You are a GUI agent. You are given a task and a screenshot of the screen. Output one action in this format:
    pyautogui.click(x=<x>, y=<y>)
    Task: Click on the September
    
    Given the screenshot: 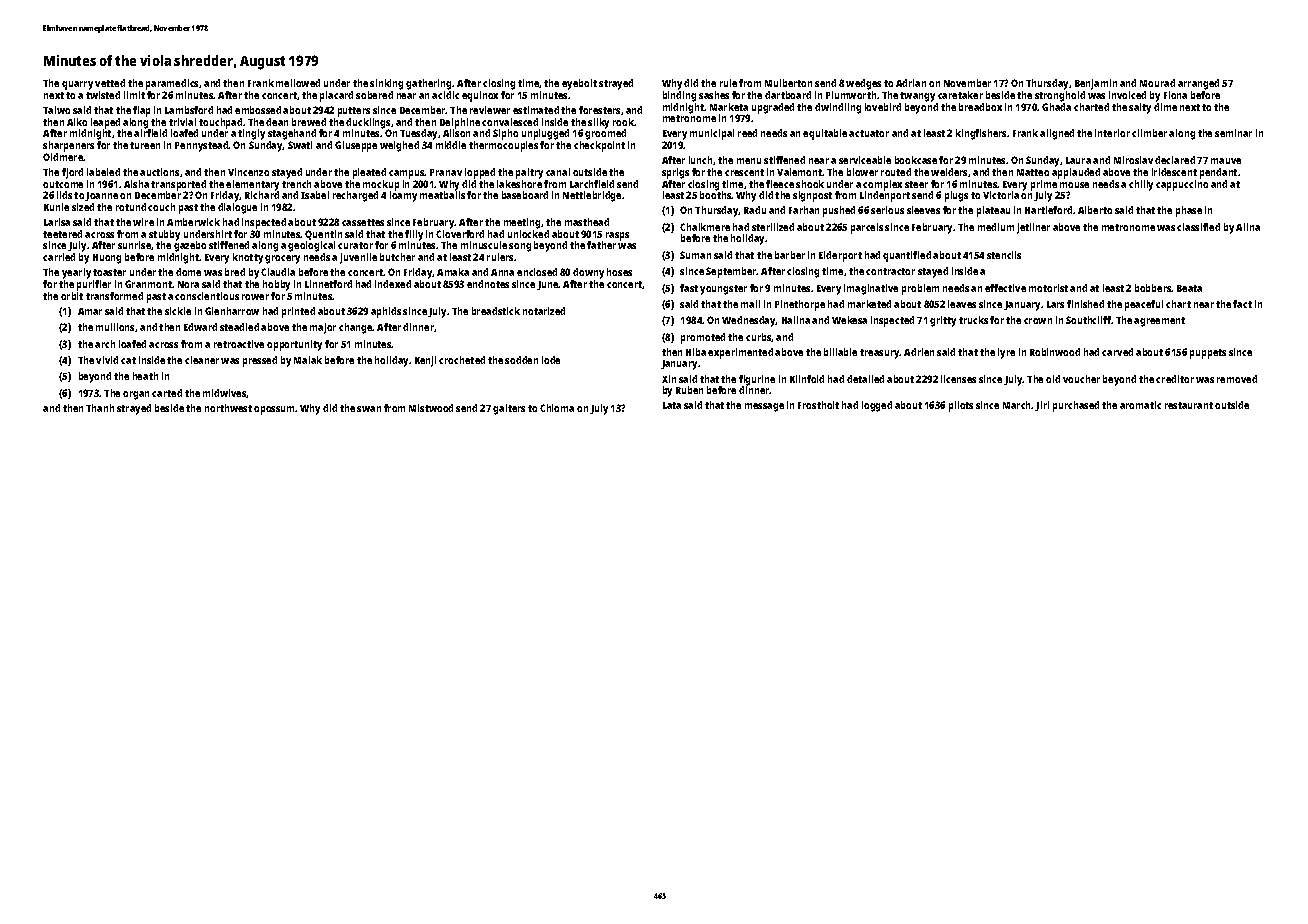 What is the action you would take?
    pyautogui.click(x=731, y=272)
